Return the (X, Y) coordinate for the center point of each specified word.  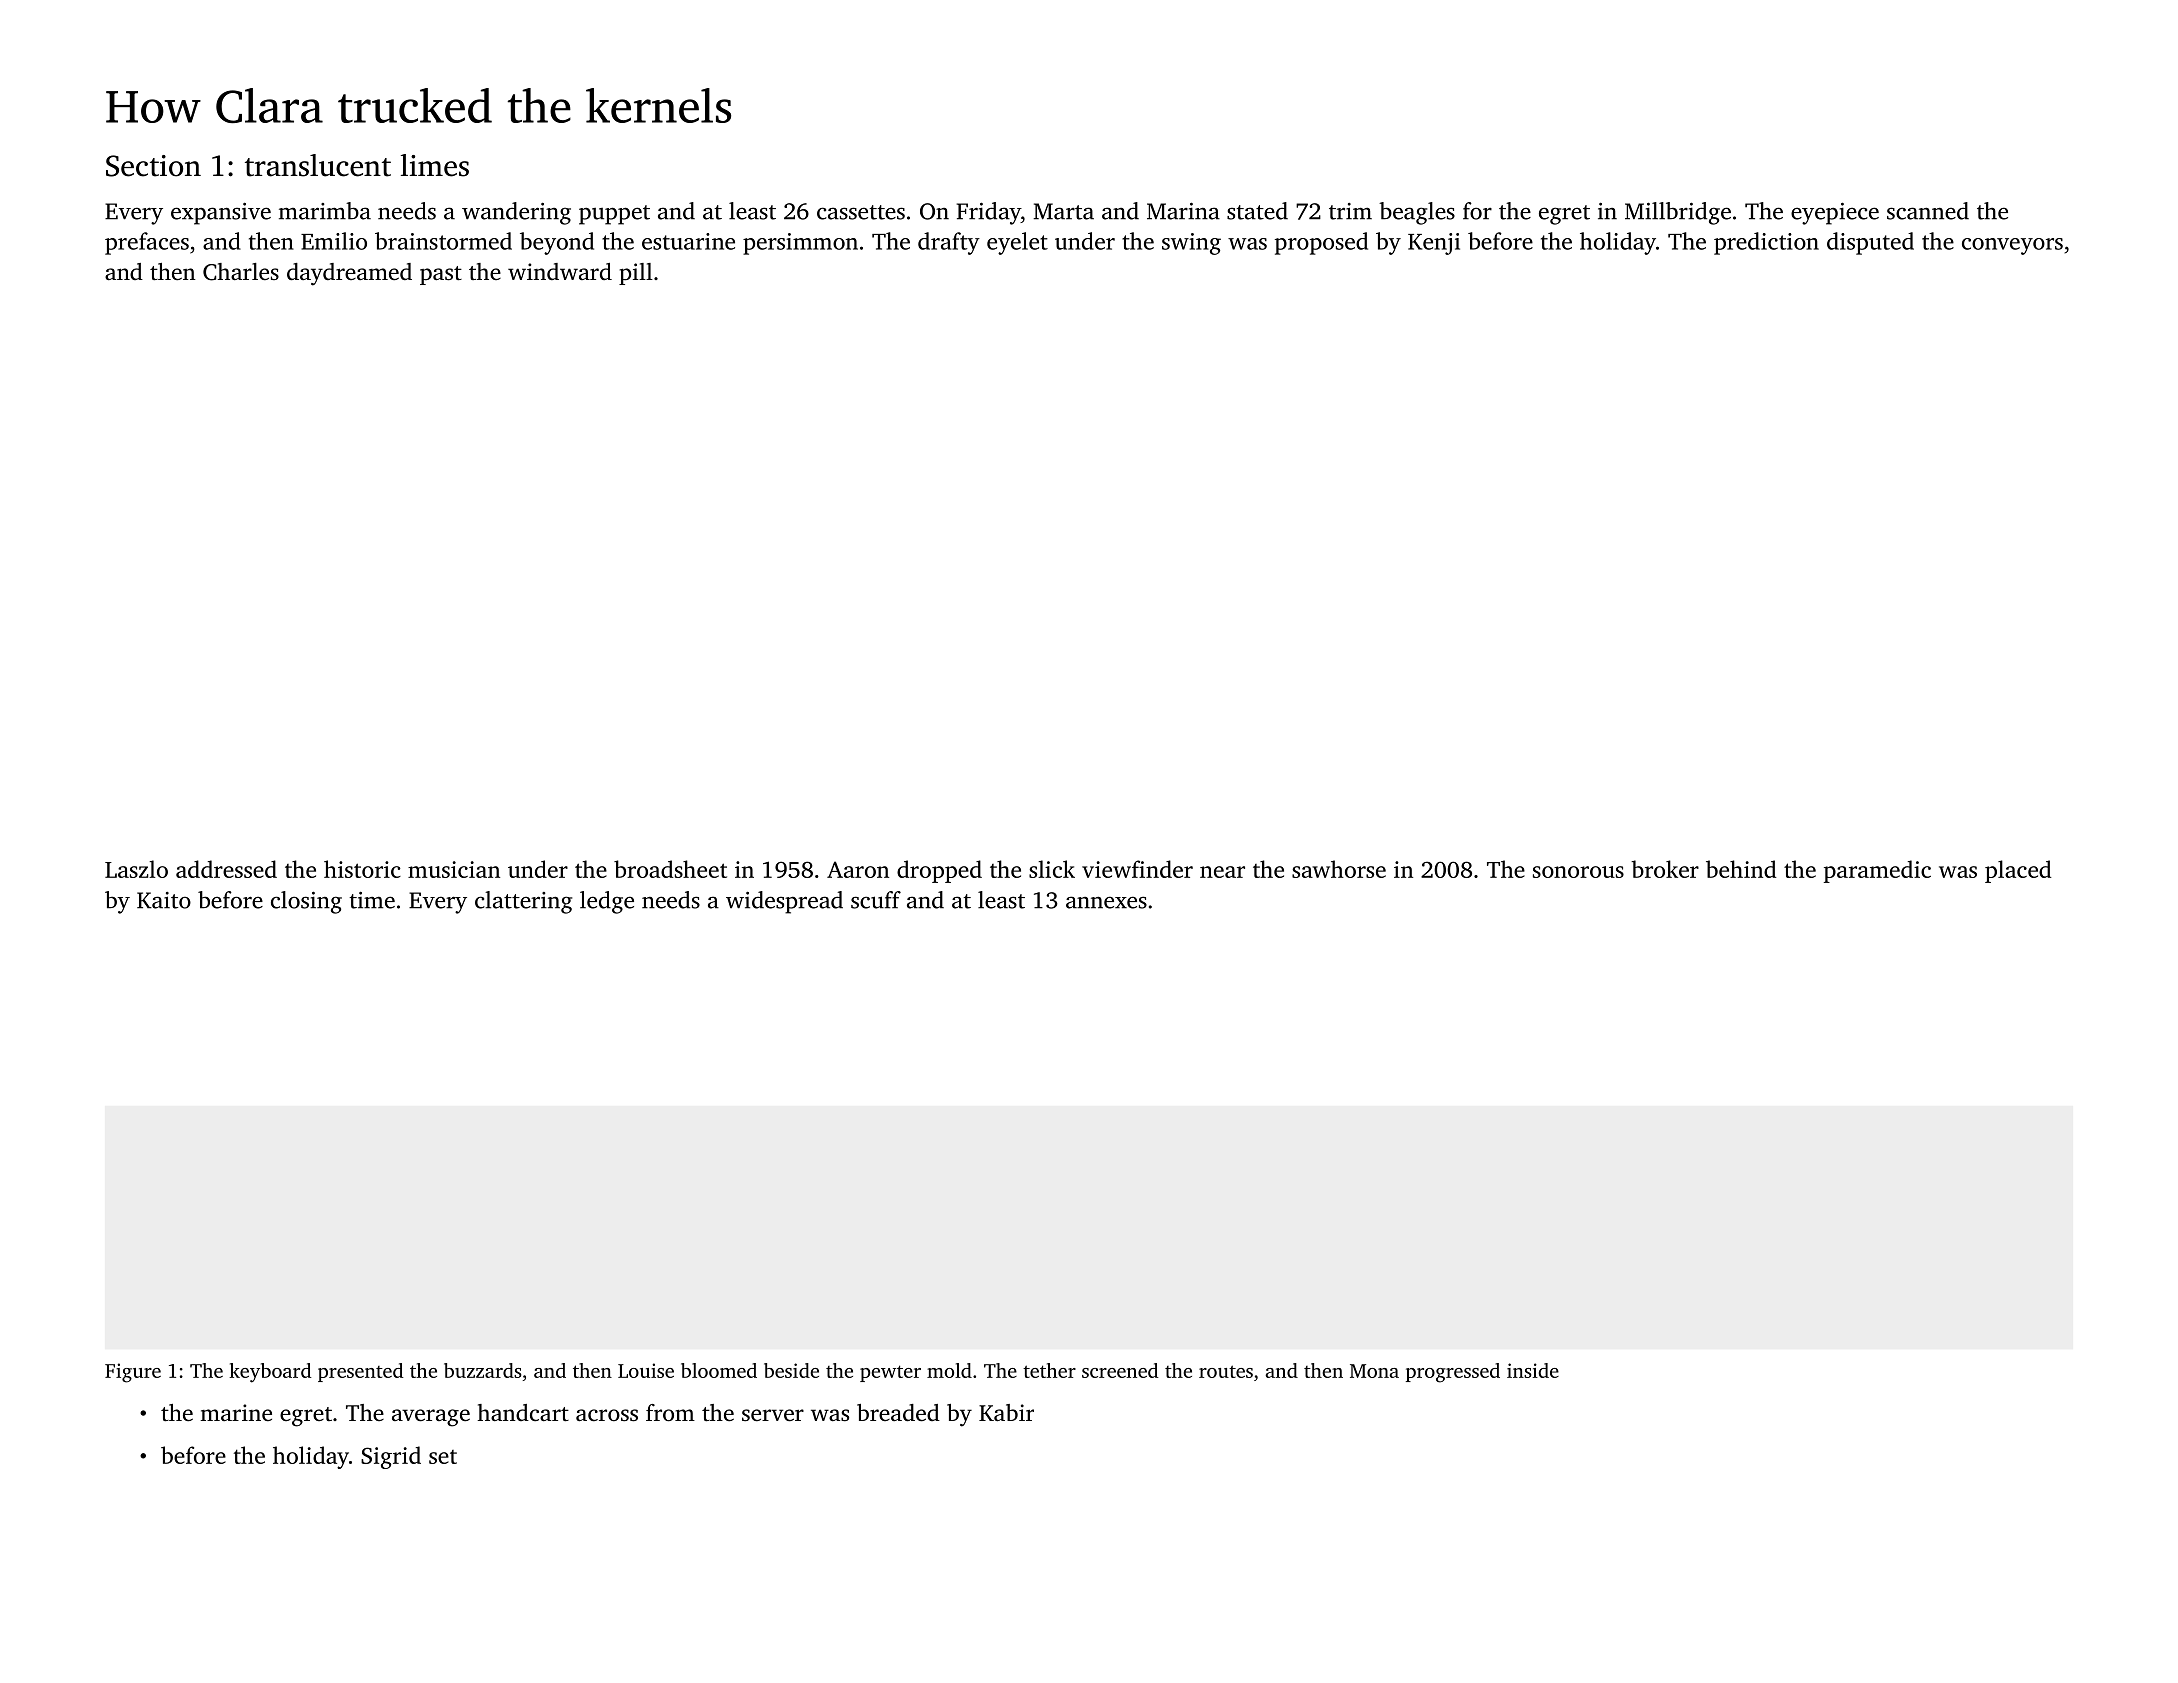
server (773, 1415)
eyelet (1017, 243)
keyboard (270, 1373)
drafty (949, 243)
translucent (318, 165)
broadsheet (670, 869)
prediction (1766, 243)
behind (1741, 869)
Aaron (858, 869)
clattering (523, 902)
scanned (1928, 211)
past (441, 275)
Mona (1374, 1371)
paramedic (1877, 871)
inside (1533, 1370)
